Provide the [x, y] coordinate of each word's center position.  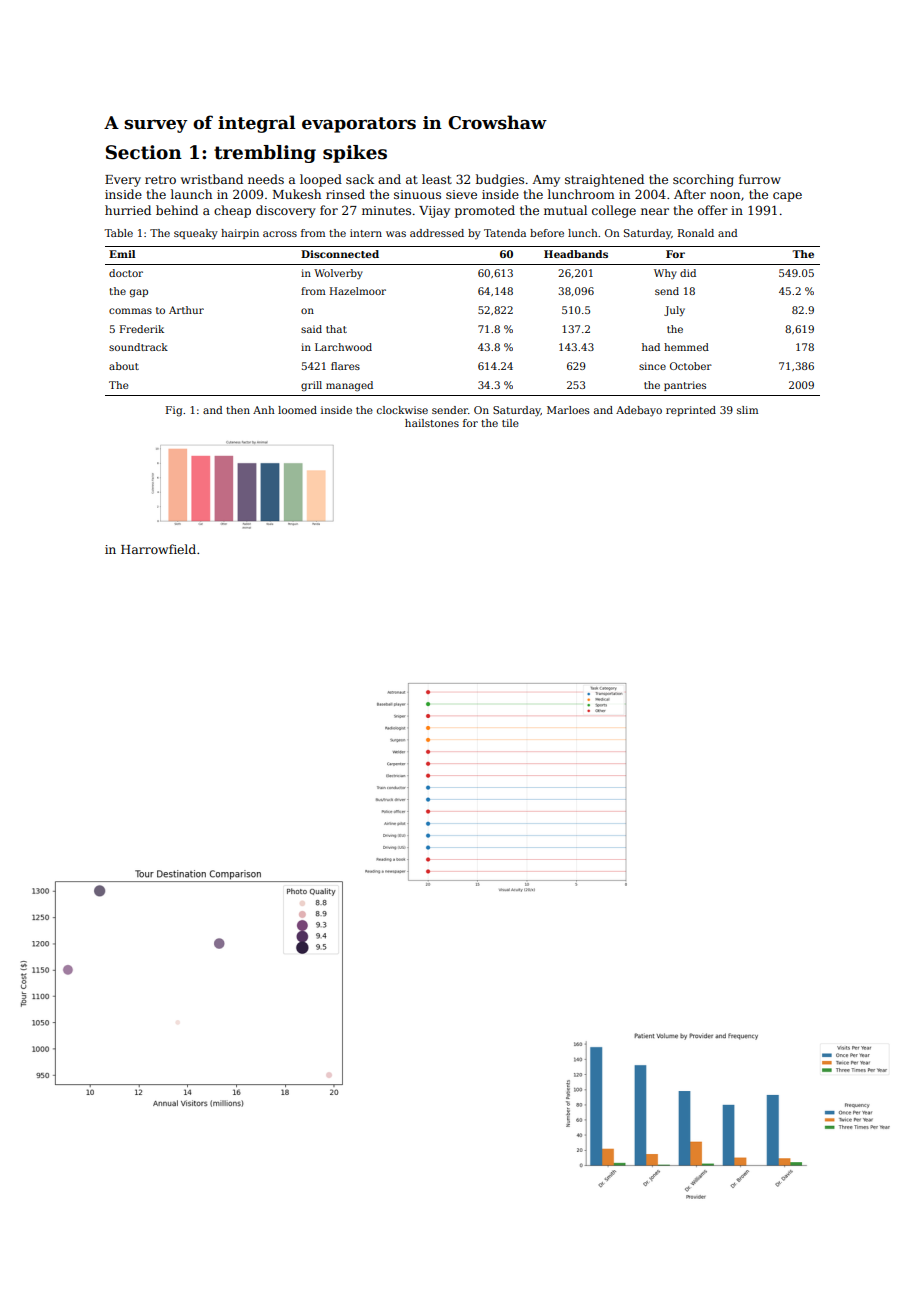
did [688, 273]
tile [510, 423]
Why [665, 274]
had [651, 347]
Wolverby [338, 274]
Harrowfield [158, 549]
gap [139, 293]
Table [118, 233]
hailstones [432, 423]
